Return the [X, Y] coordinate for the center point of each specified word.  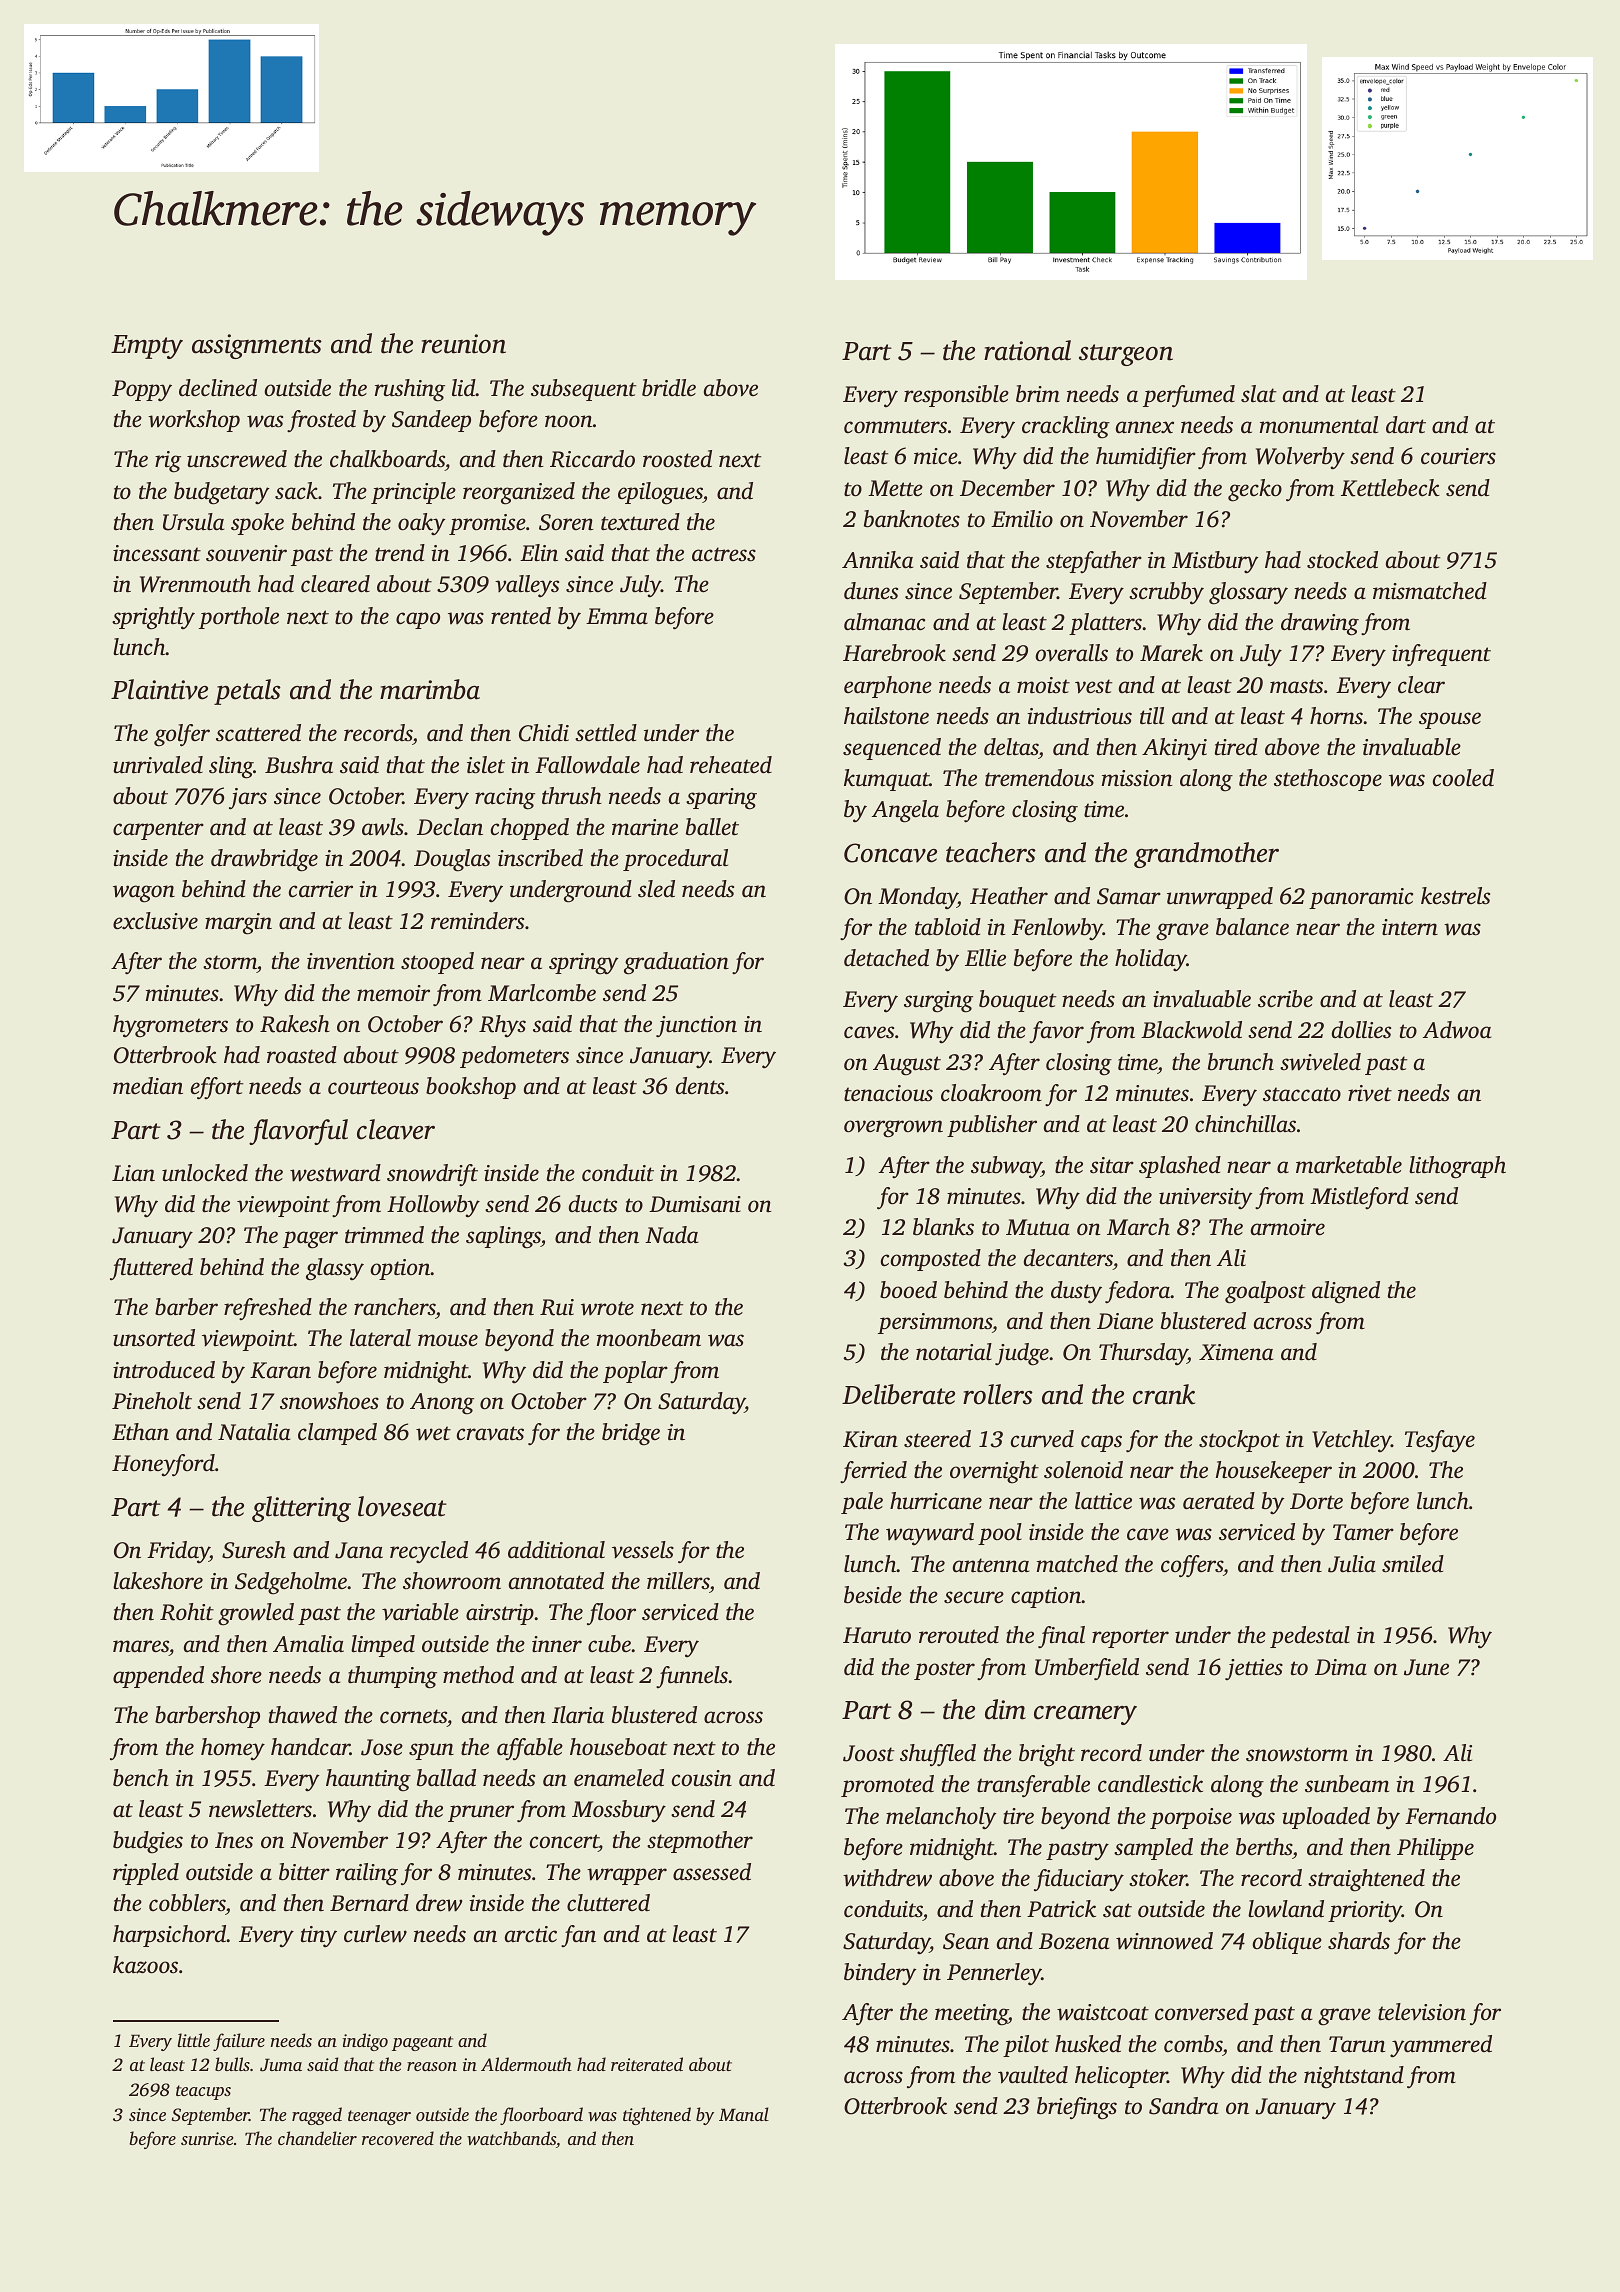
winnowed [1164, 1941]
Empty [147, 347]
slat [1259, 394]
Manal [744, 2114]
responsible [956, 396]
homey [233, 1749]
